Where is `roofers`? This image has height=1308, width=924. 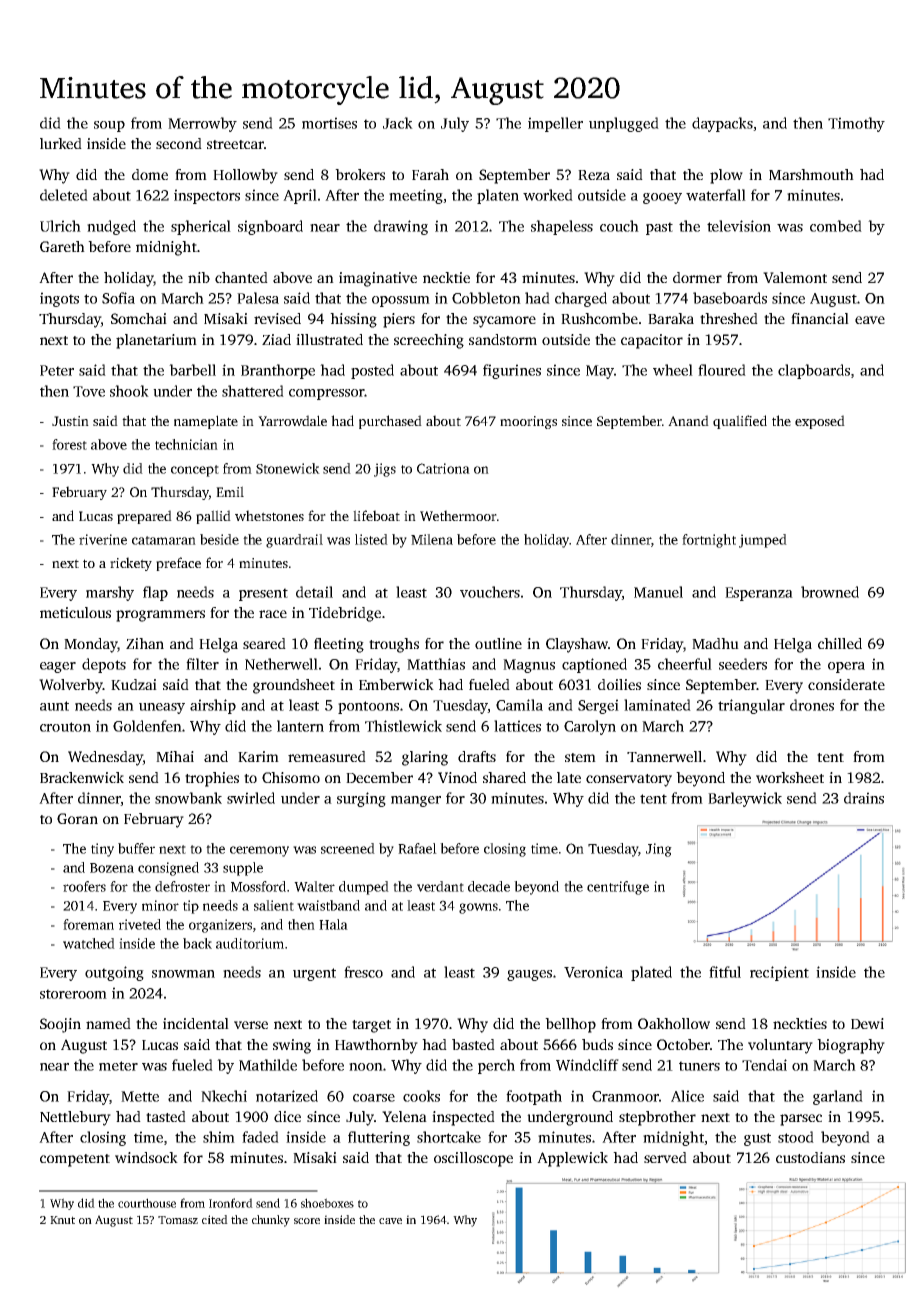 roofers is located at coordinates (84, 886).
